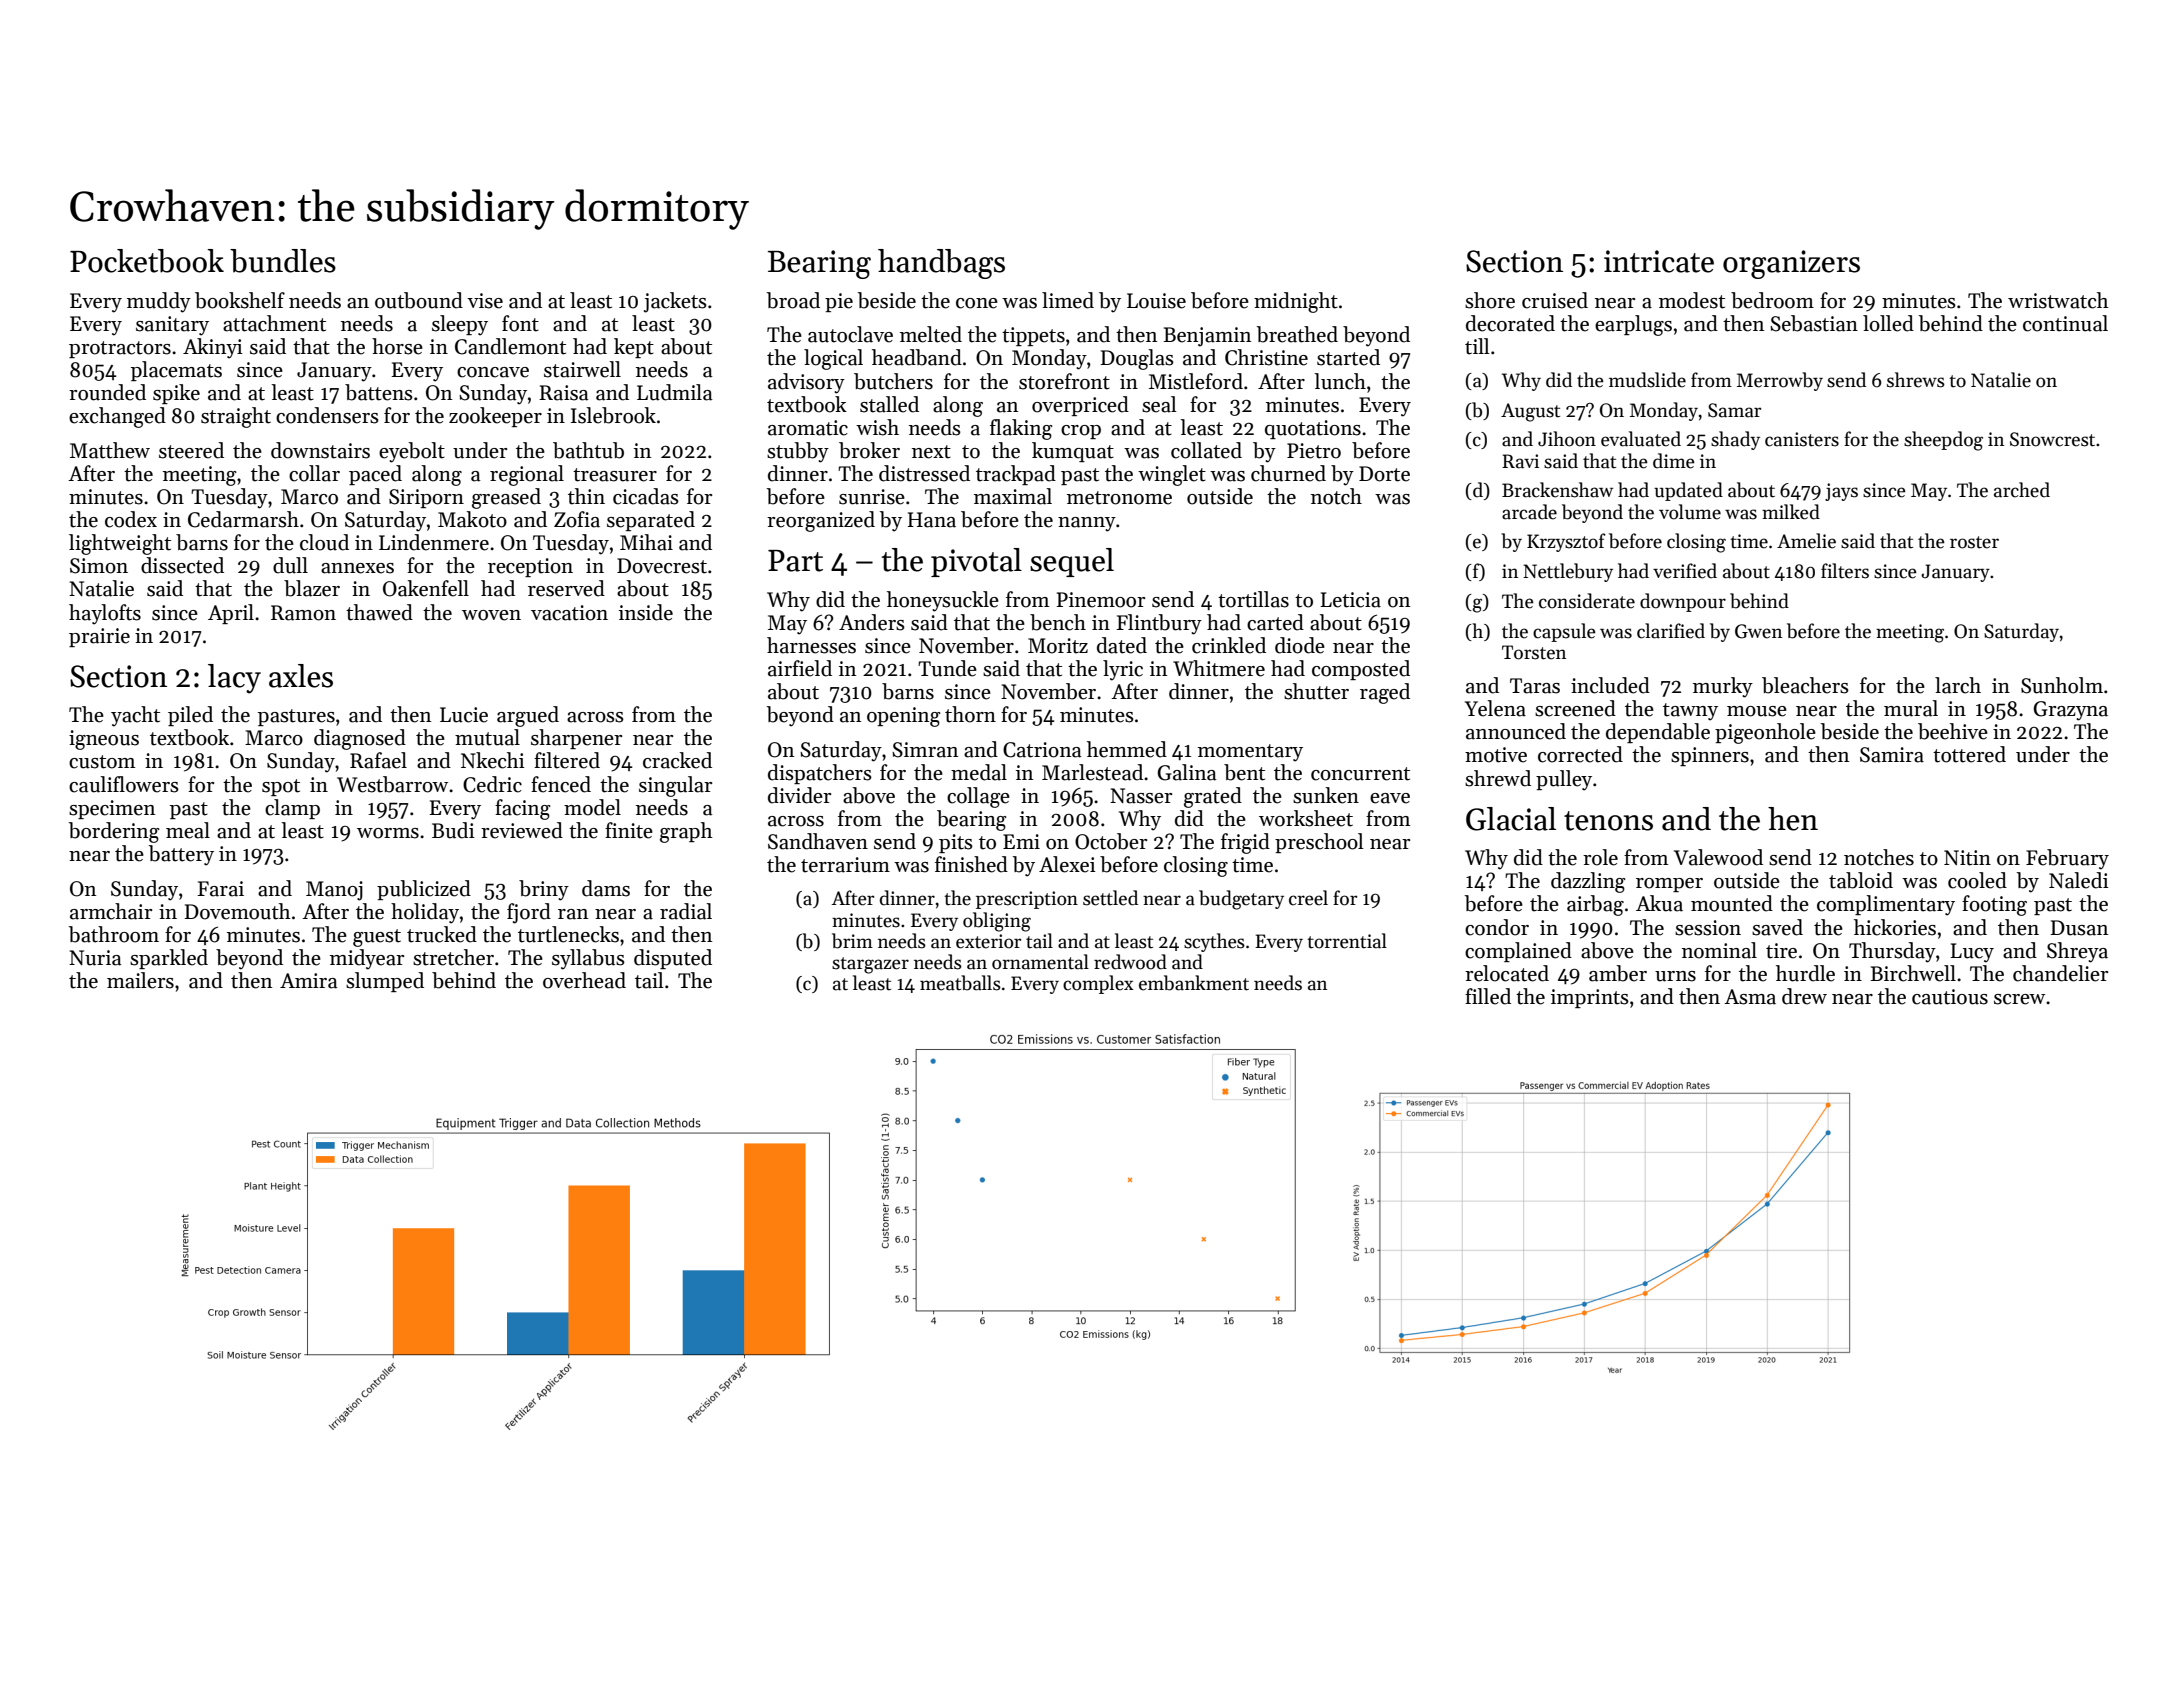 The image size is (2178, 1683). What do you see at coordinates (889, 404) in the image?
I see `stalled` at bounding box center [889, 404].
